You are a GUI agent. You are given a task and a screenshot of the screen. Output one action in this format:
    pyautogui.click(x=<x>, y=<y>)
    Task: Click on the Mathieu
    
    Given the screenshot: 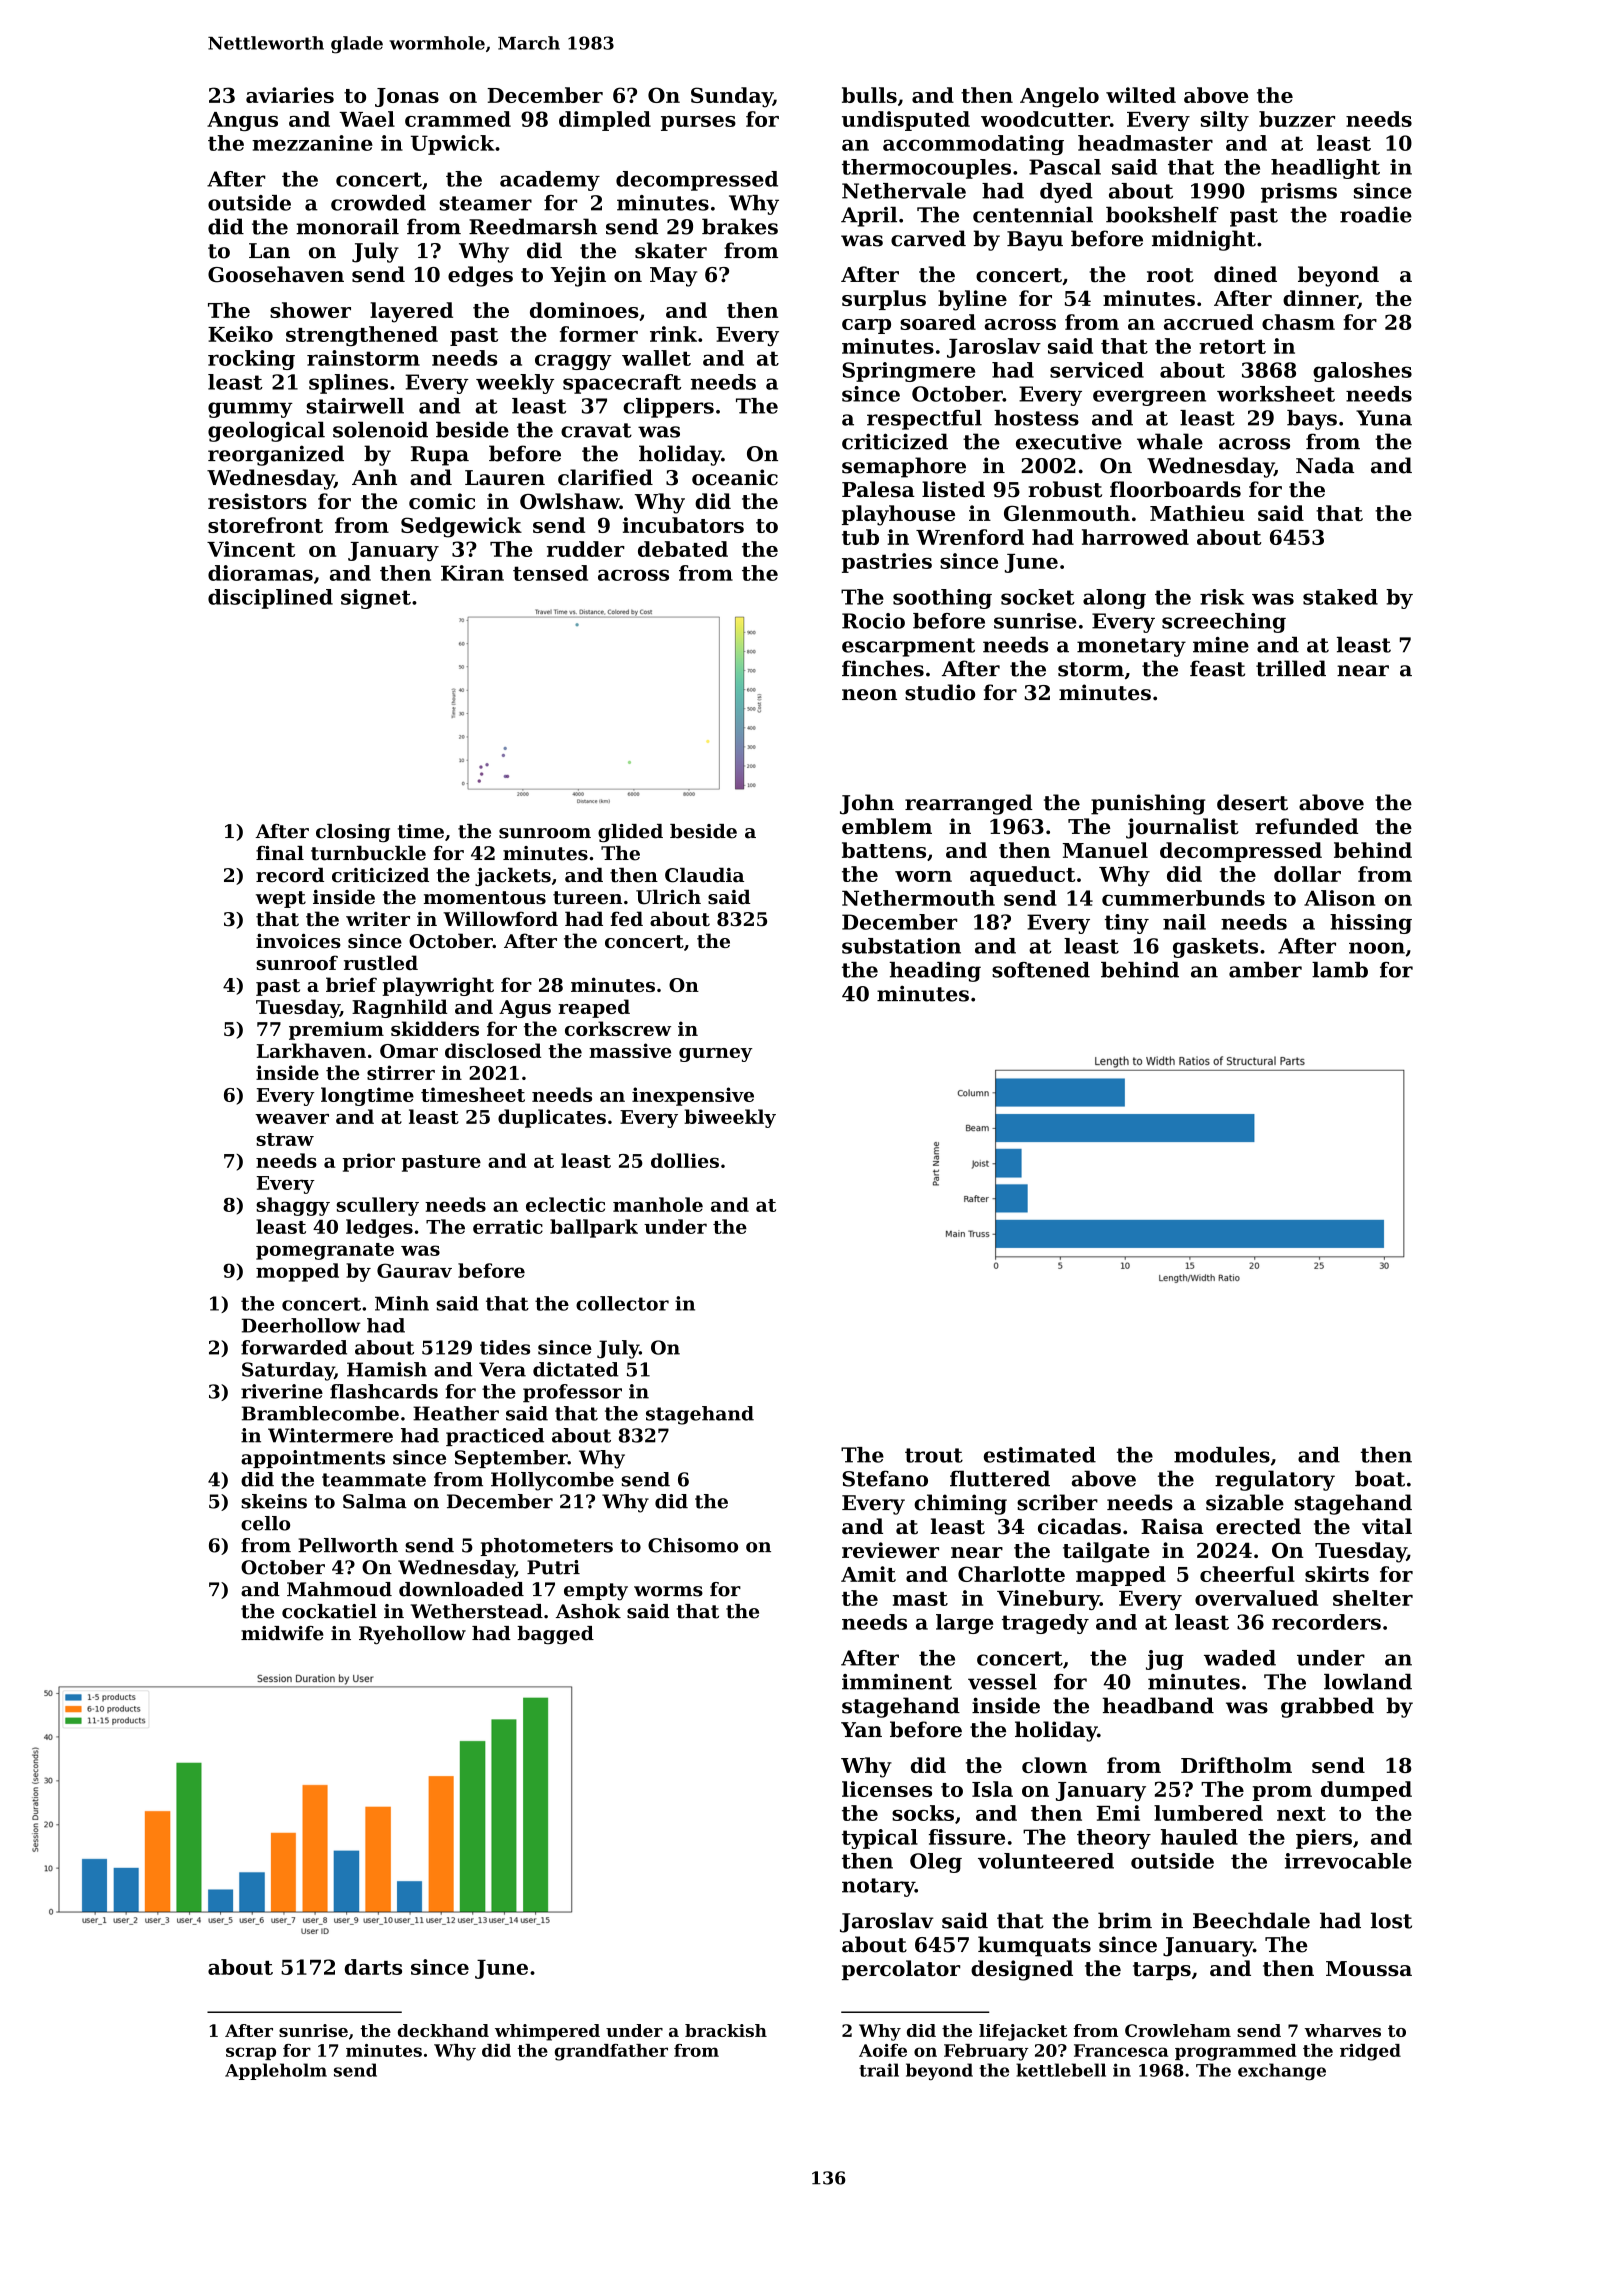 What is the action you would take?
    pyautogui.click(x=1197, y=513)
